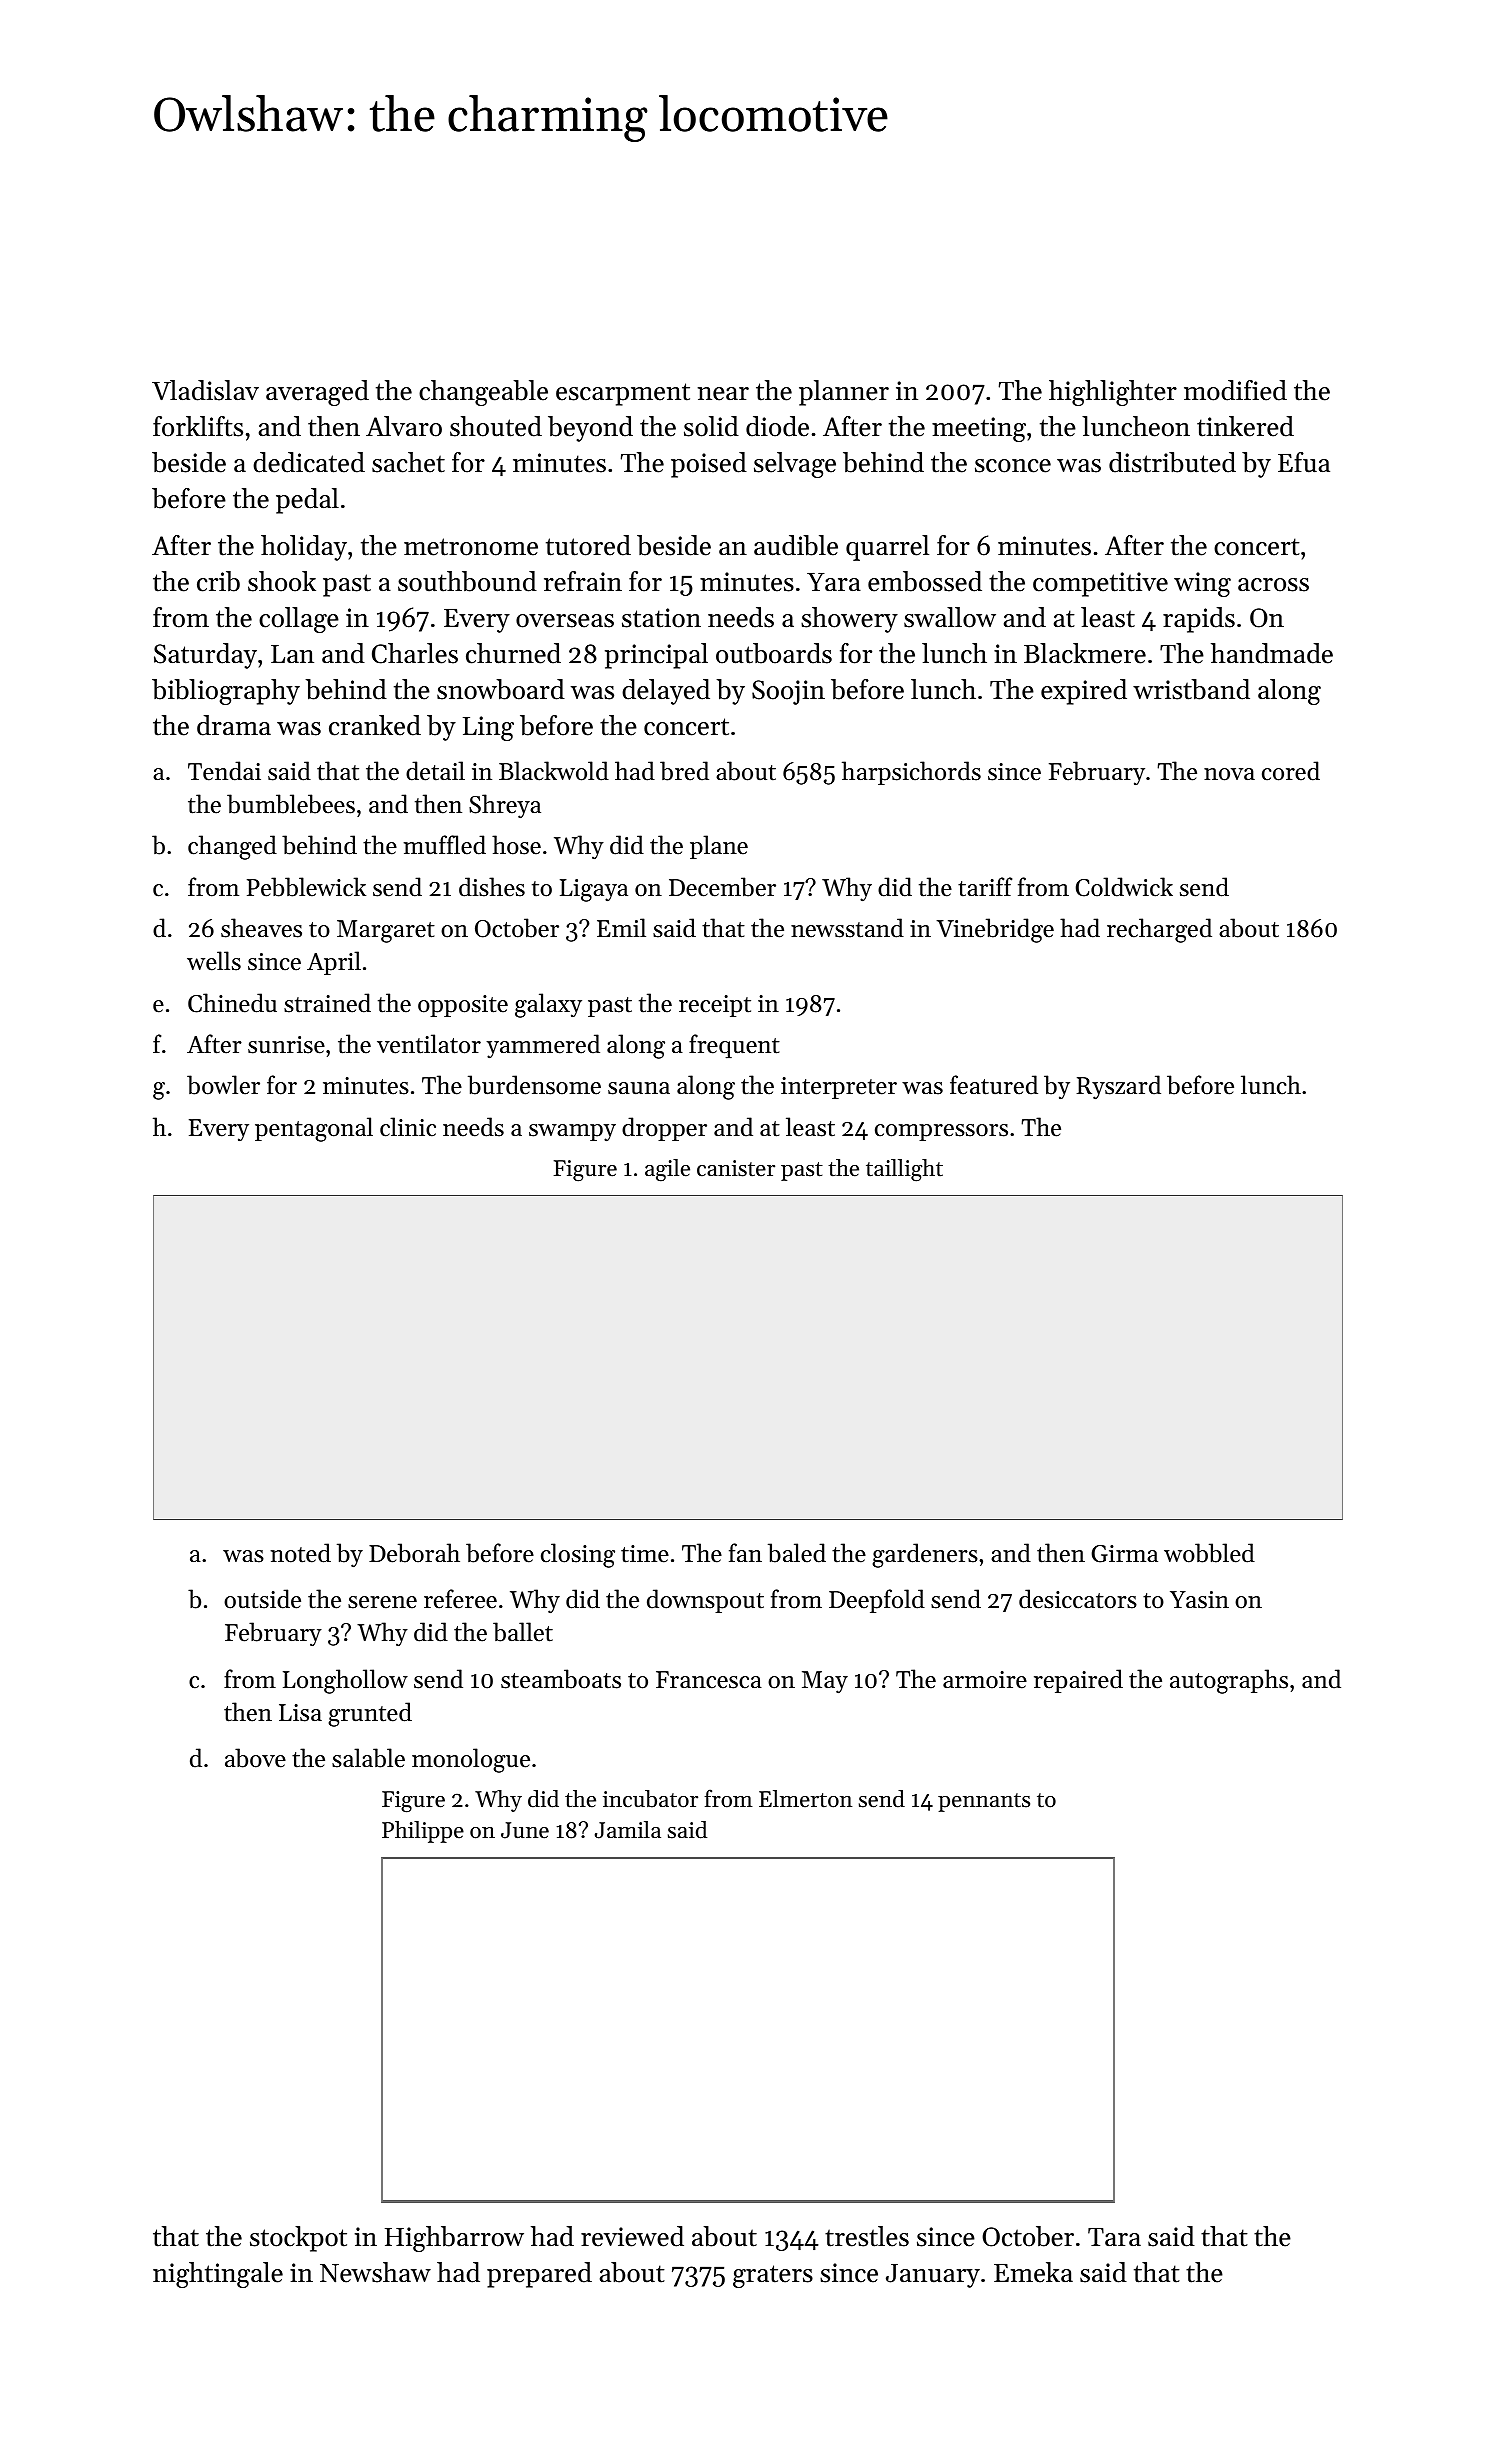  What do you see at coordinates (844, 393) in the image?
I see `planner` at bounding box center [844, 393].
